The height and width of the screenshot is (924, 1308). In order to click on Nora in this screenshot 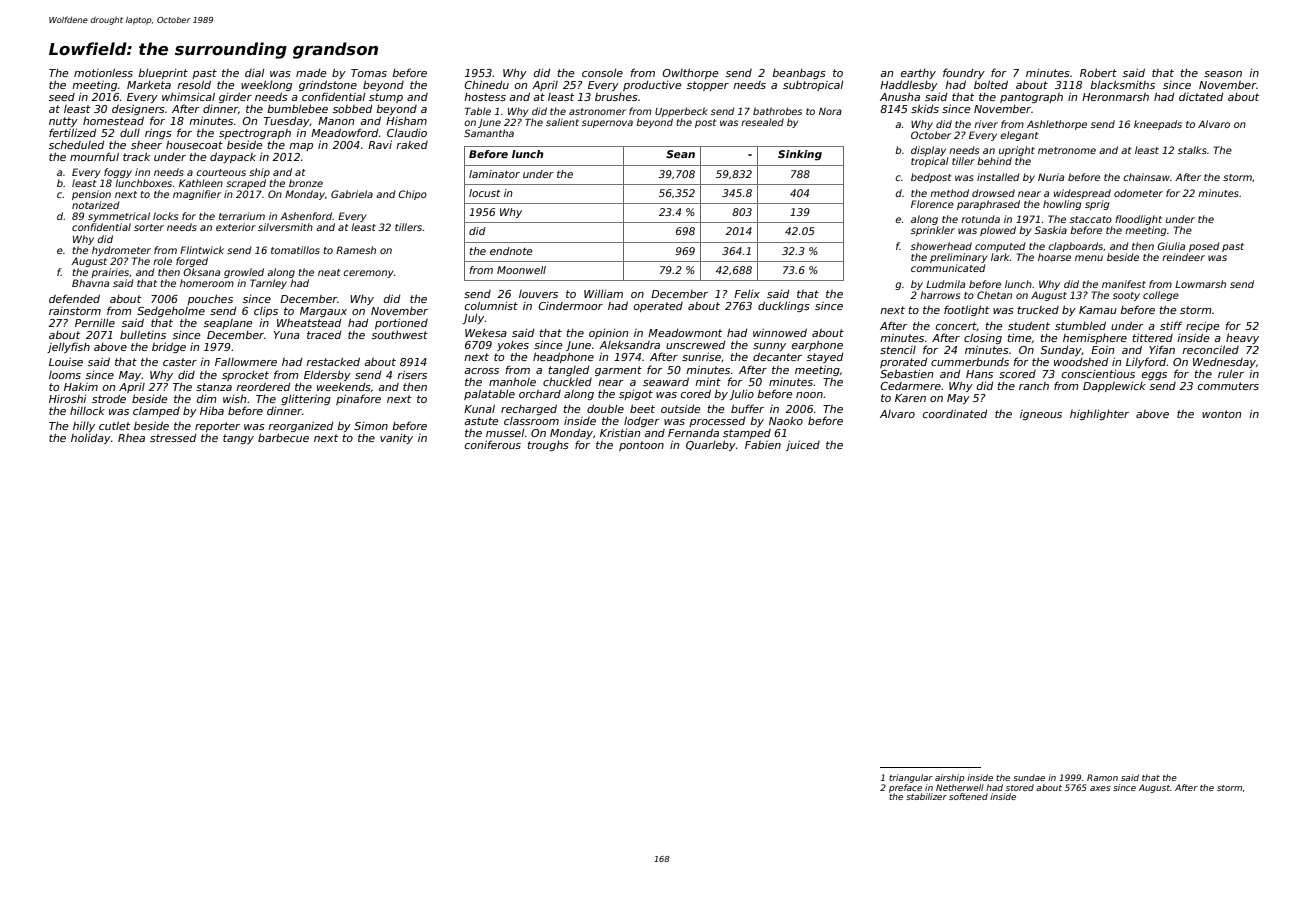, I will do `click(830, 111)`.
